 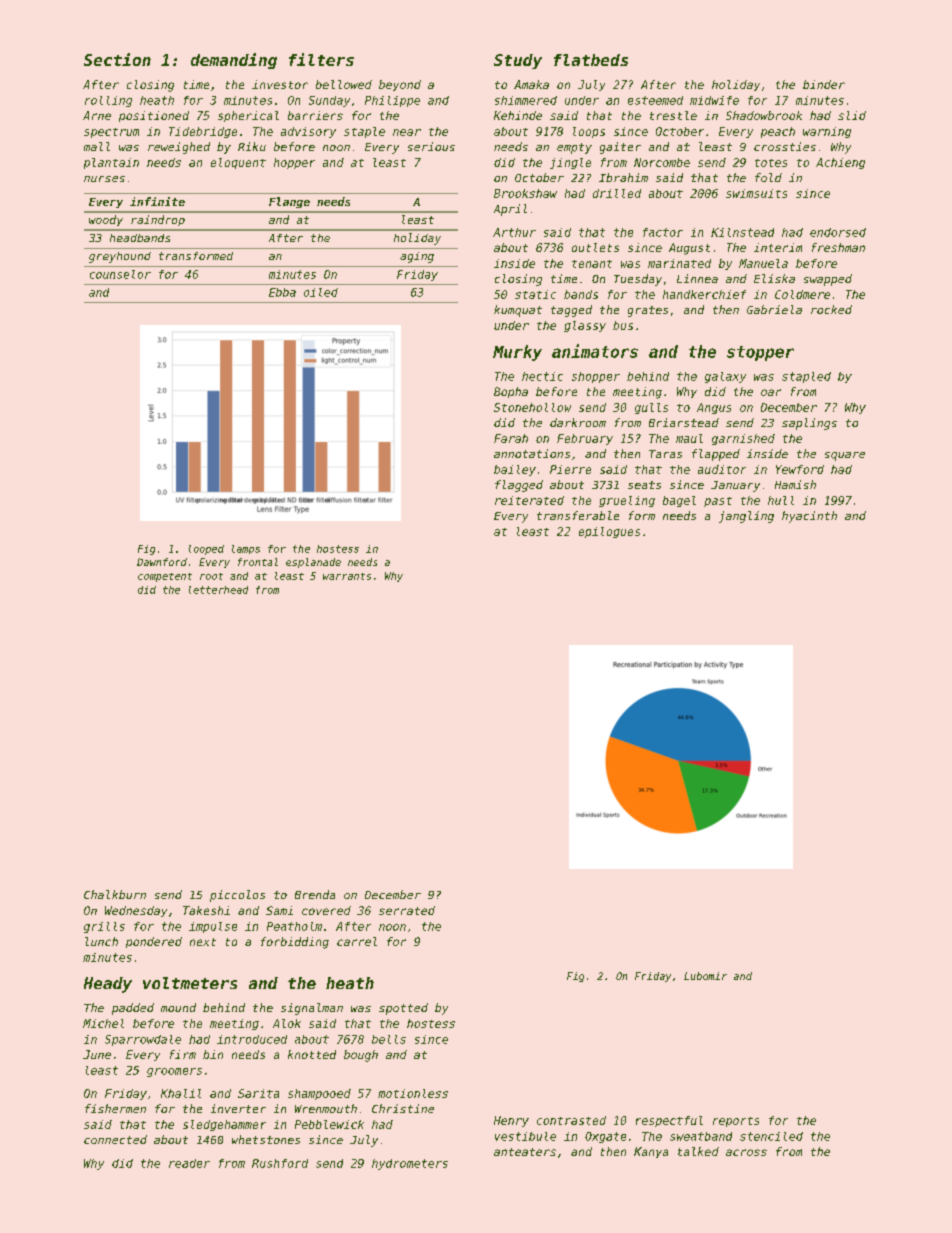 What do you see at coordinates (705, 976) in the screenshot?
I see `Lubomir` at bounding box center [705, 976].
